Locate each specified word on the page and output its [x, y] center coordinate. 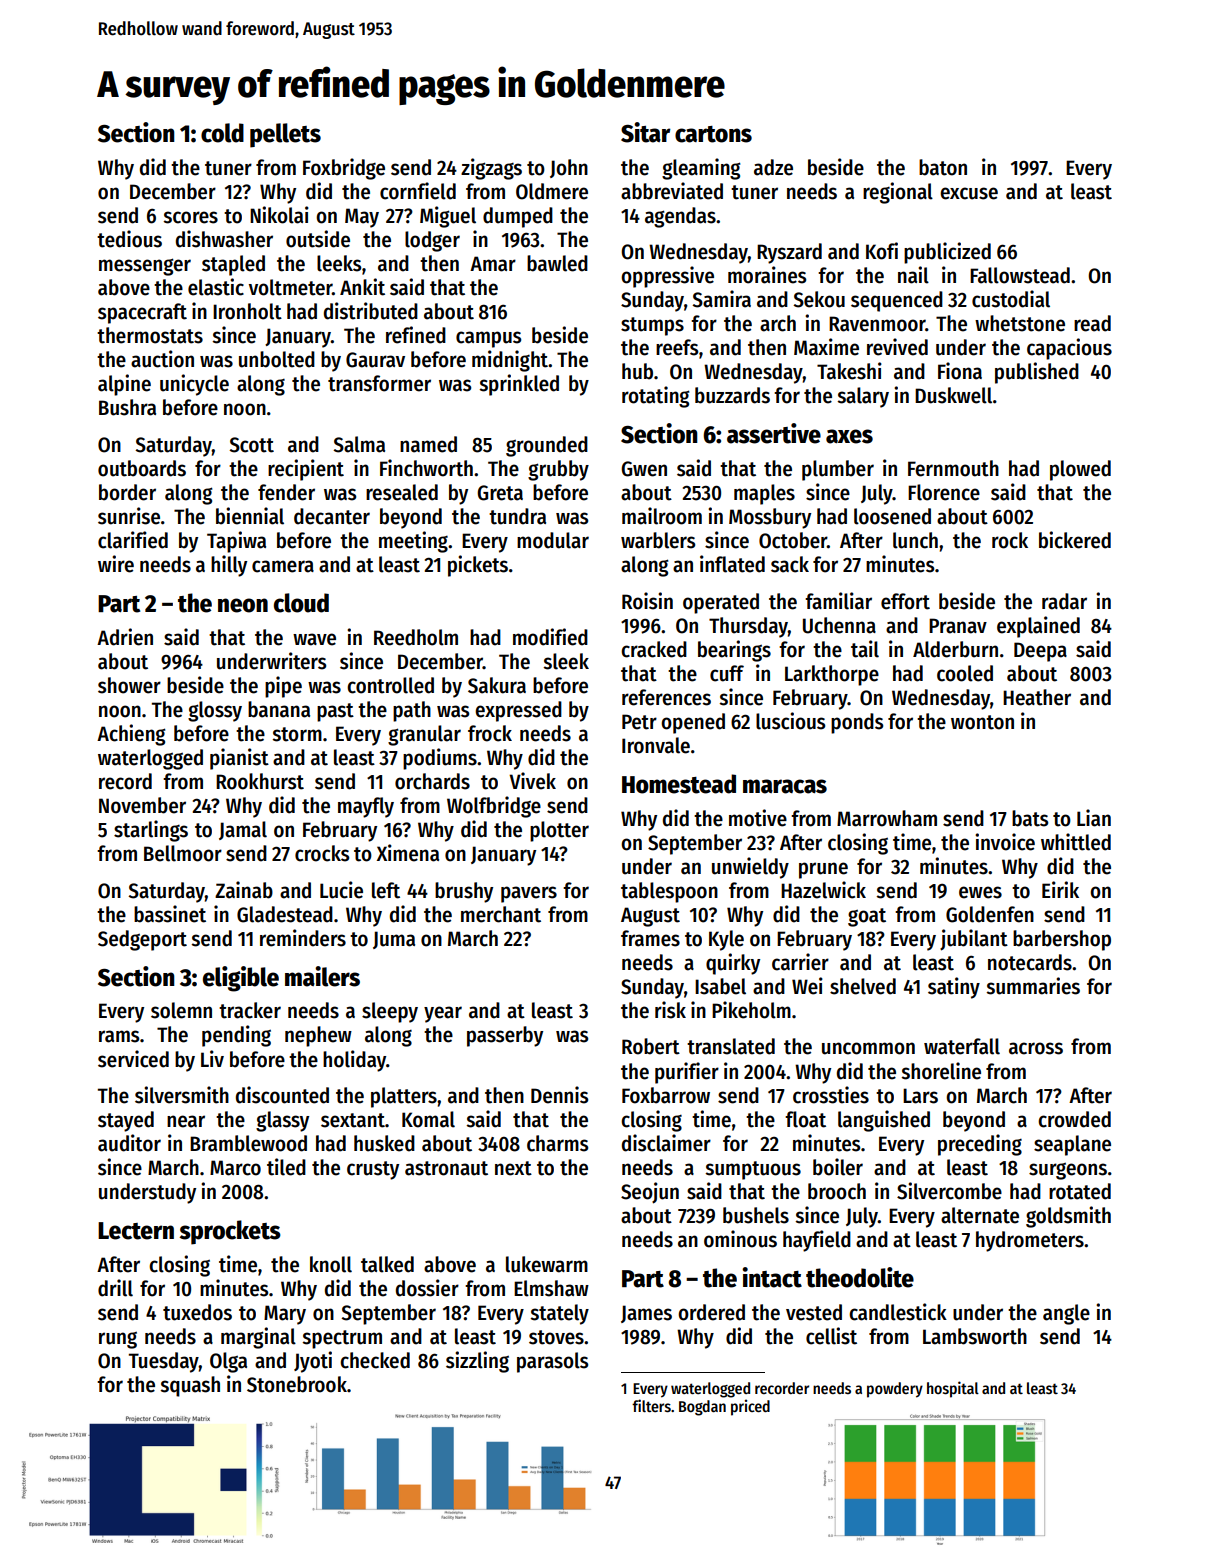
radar [1064, 601]
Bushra [127, 407]
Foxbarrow [666, 1095]
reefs [677, 347]
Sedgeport [142, 940]
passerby [505, 1036]
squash [190, 1386]
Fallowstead [1020, 275]
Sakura [497, 685]
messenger [145, 267]
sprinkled [519, 385]
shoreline [941, 1071]
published [1037, 373]
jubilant [974, 940]
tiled [286, 1167]
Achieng [131, 735]
